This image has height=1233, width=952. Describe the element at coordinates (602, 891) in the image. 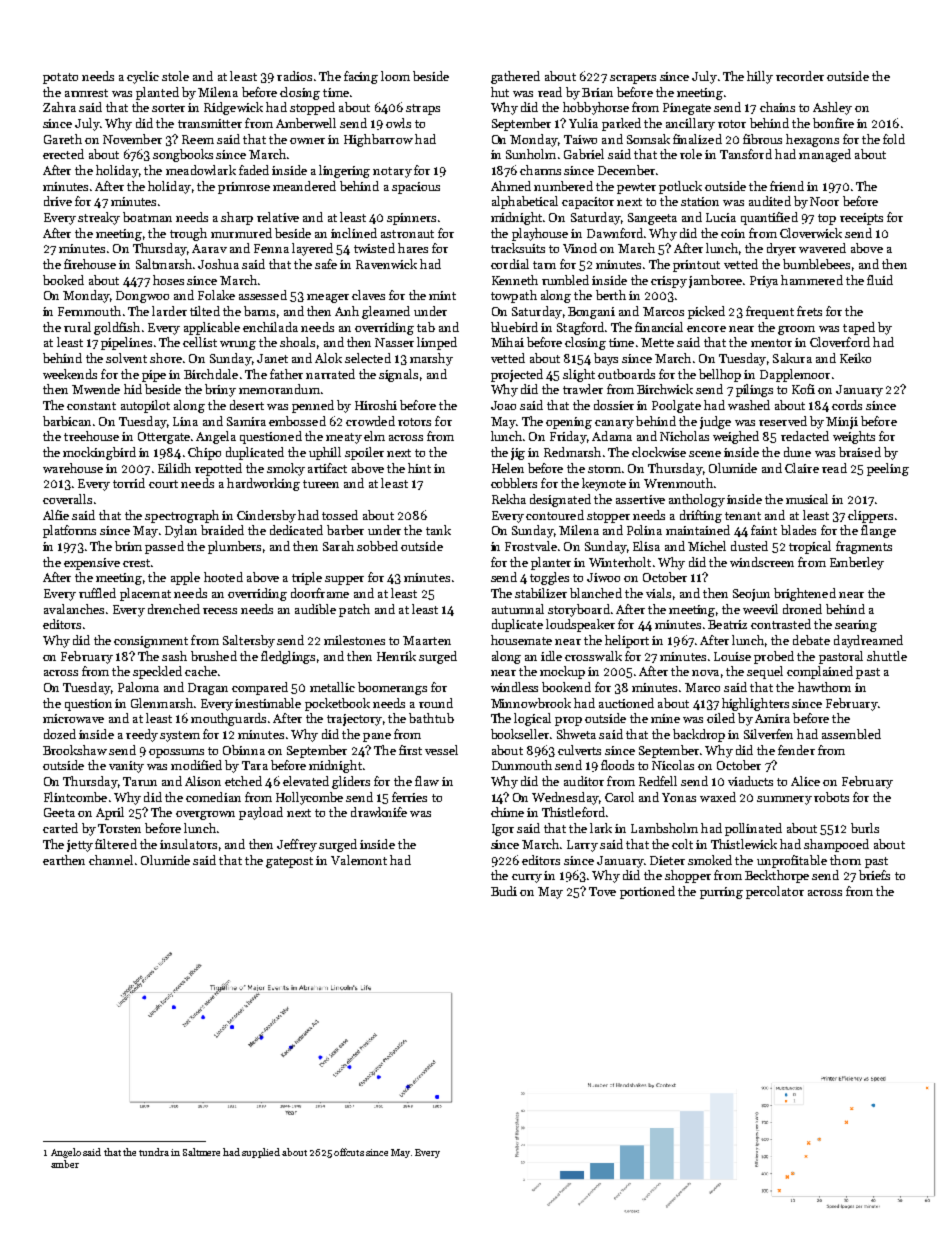

I see `Tove` at that location.
